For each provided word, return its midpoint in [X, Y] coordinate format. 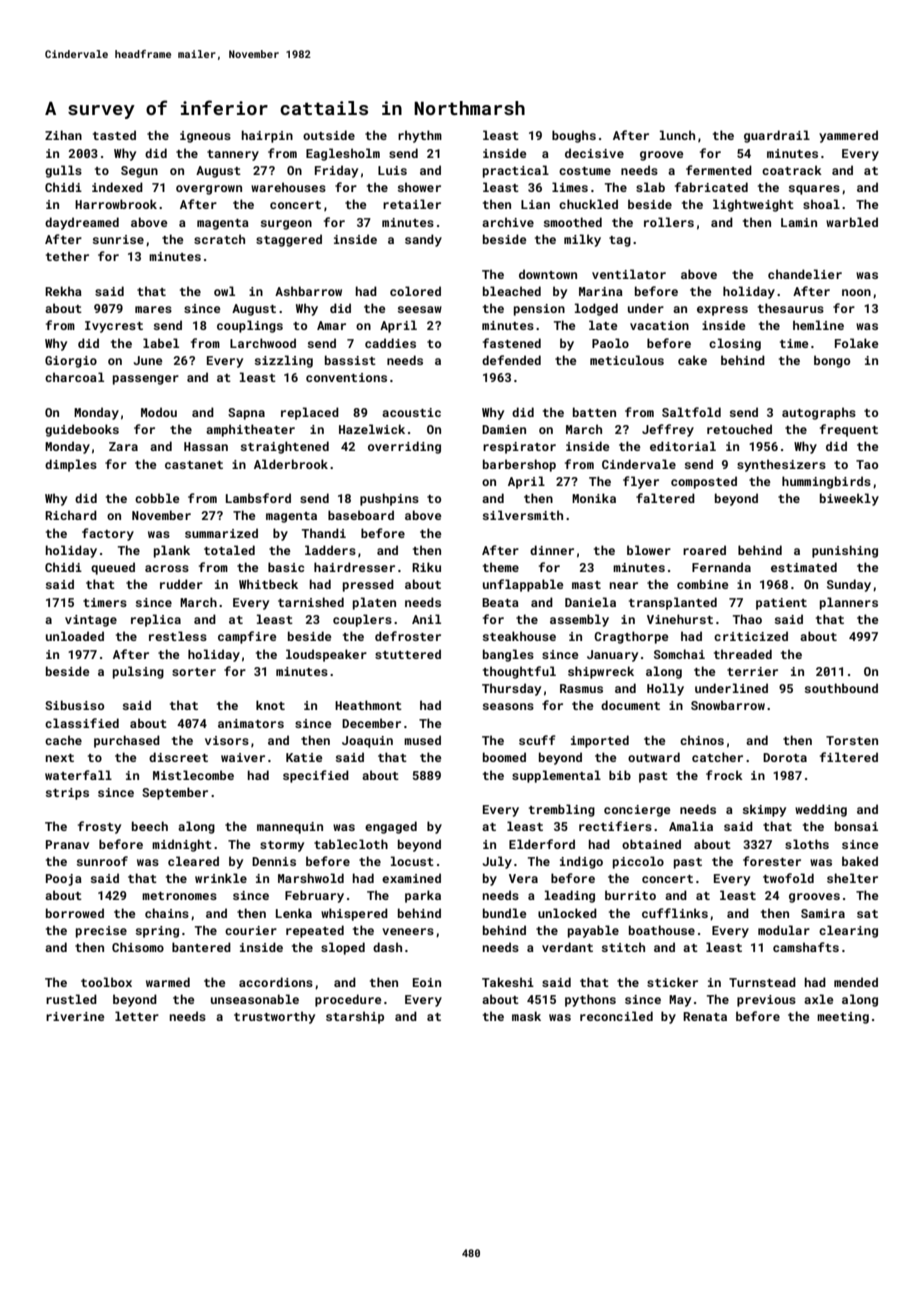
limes [570, 187]
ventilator [629, 274]
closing [735, 344]
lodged [596, 309]
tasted [114, 135]
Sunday [849, 585]
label [161, 343]
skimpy [764, 810]
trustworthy [274, 1017]
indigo [581, 862]
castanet [194, 465]
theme [501, 567]
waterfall [78, 775]
